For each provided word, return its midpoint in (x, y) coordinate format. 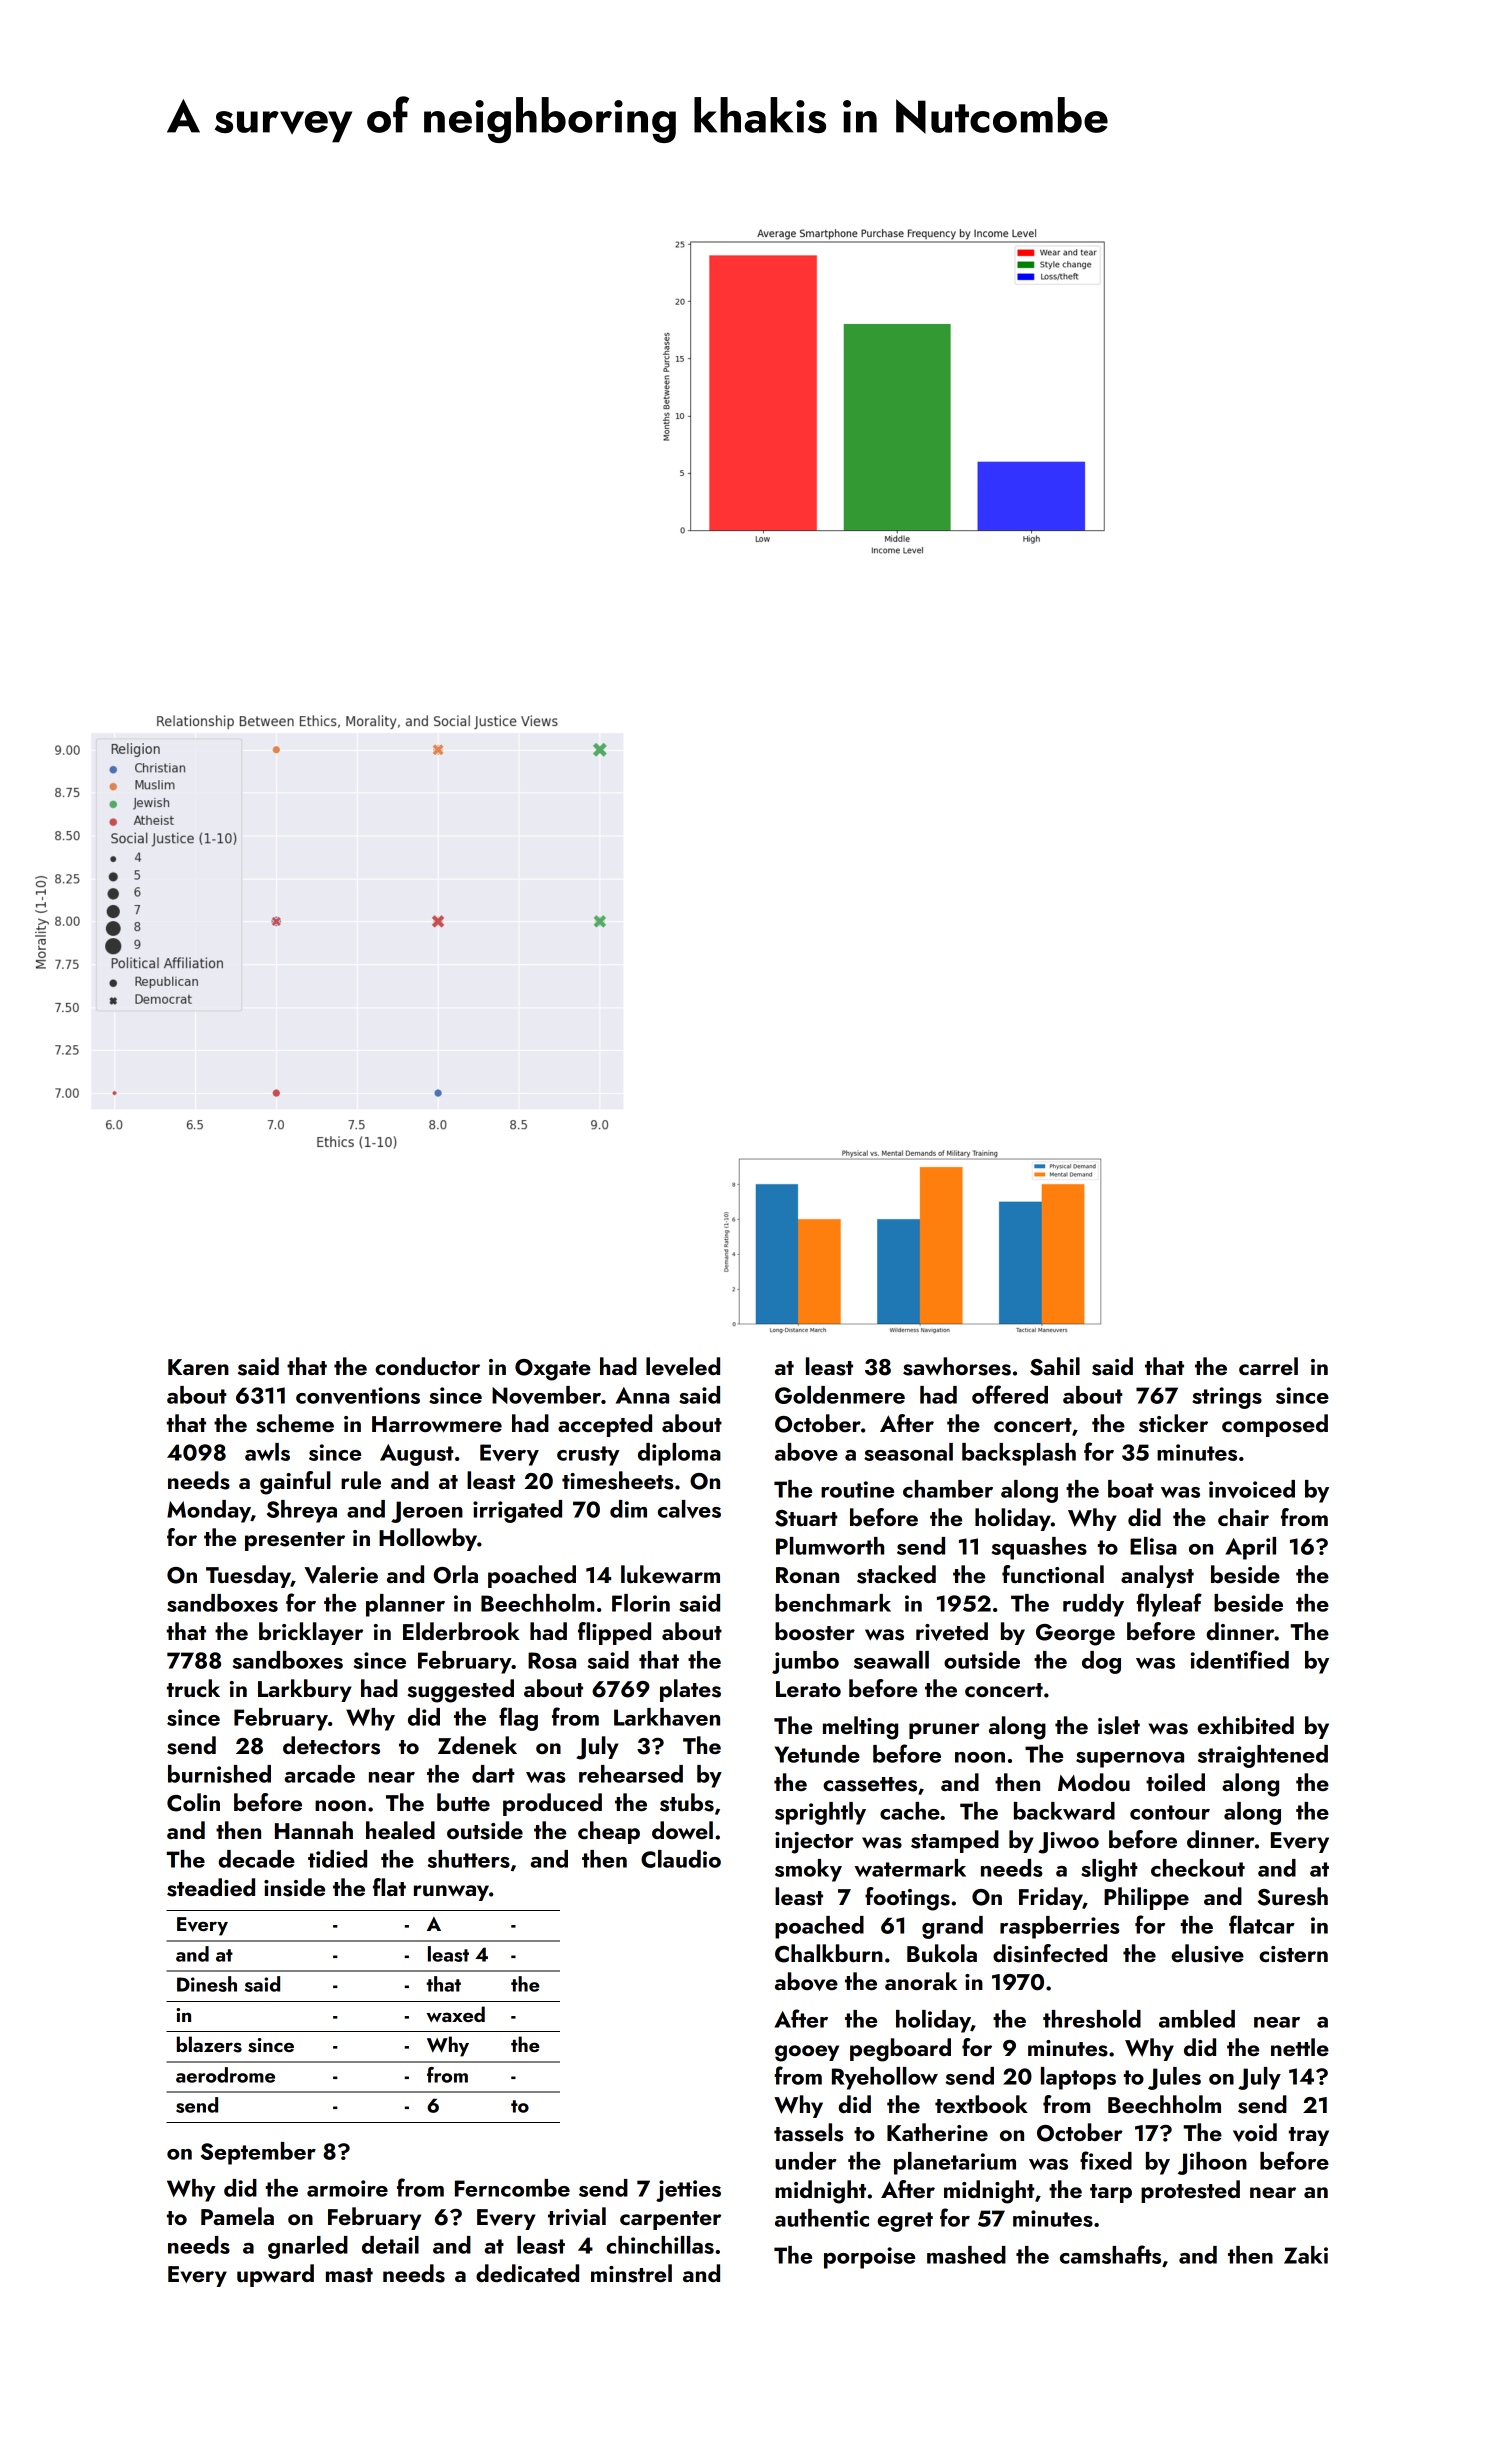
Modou (1094, 1782)
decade (256, 1859)
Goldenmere (840, 1395)
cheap (609, 1832)
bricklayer (311, 1633)
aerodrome (225, 2075)
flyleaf (1169, 1605)
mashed (966, 2255)
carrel (1268, 1366)
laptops (1078, 2078)
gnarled (308, 2247)
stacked (896, 1574)
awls (267, 1452)
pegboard (900, 2050)
